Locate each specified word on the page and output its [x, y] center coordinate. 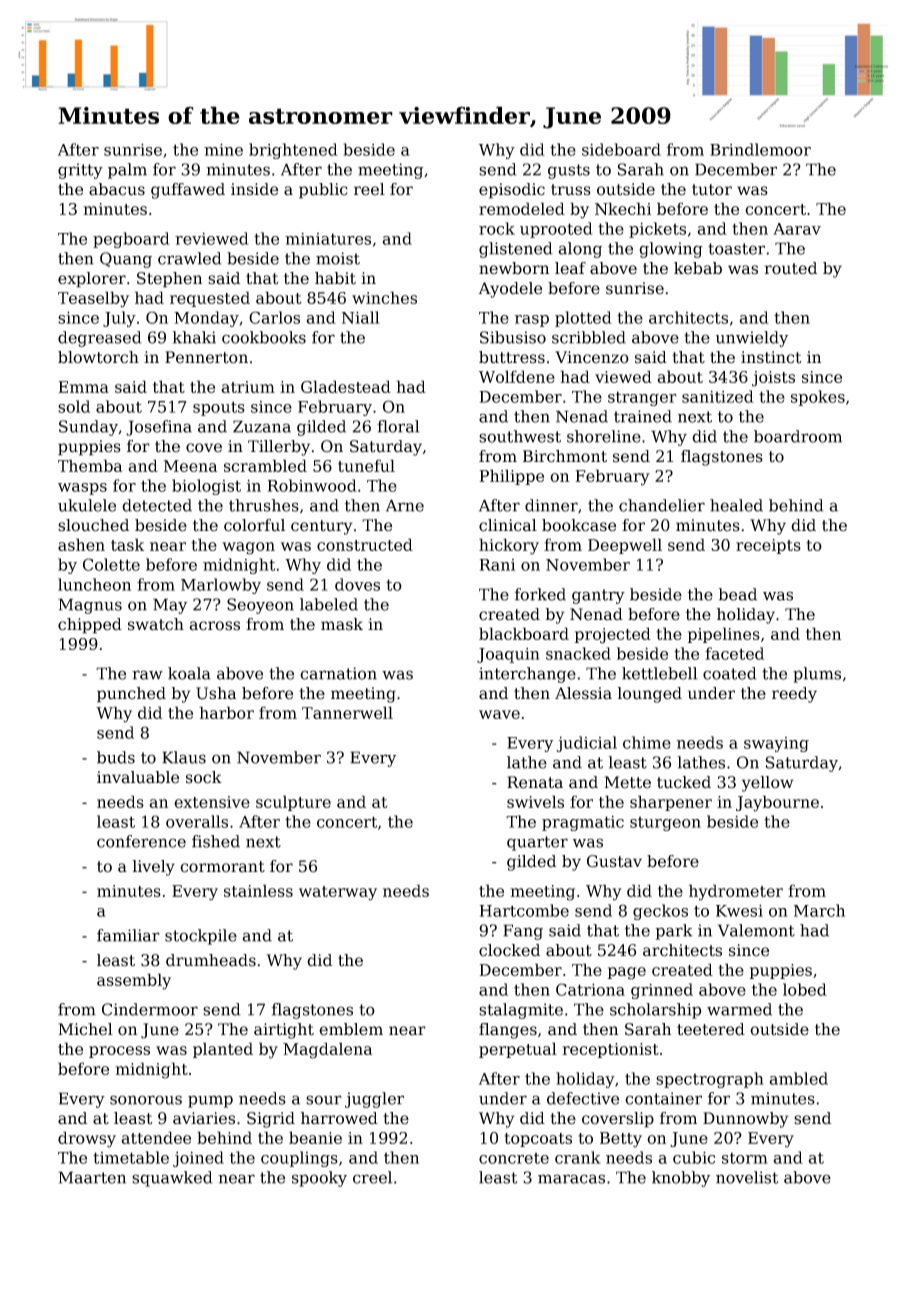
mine [223, 150]
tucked [684, 782]
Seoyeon [260, 606]
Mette [627, 782]
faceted [734, 653]
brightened [293, 151]
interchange [527, 675]
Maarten [92, 1177]
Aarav [797, 229]
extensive [212, 802]
